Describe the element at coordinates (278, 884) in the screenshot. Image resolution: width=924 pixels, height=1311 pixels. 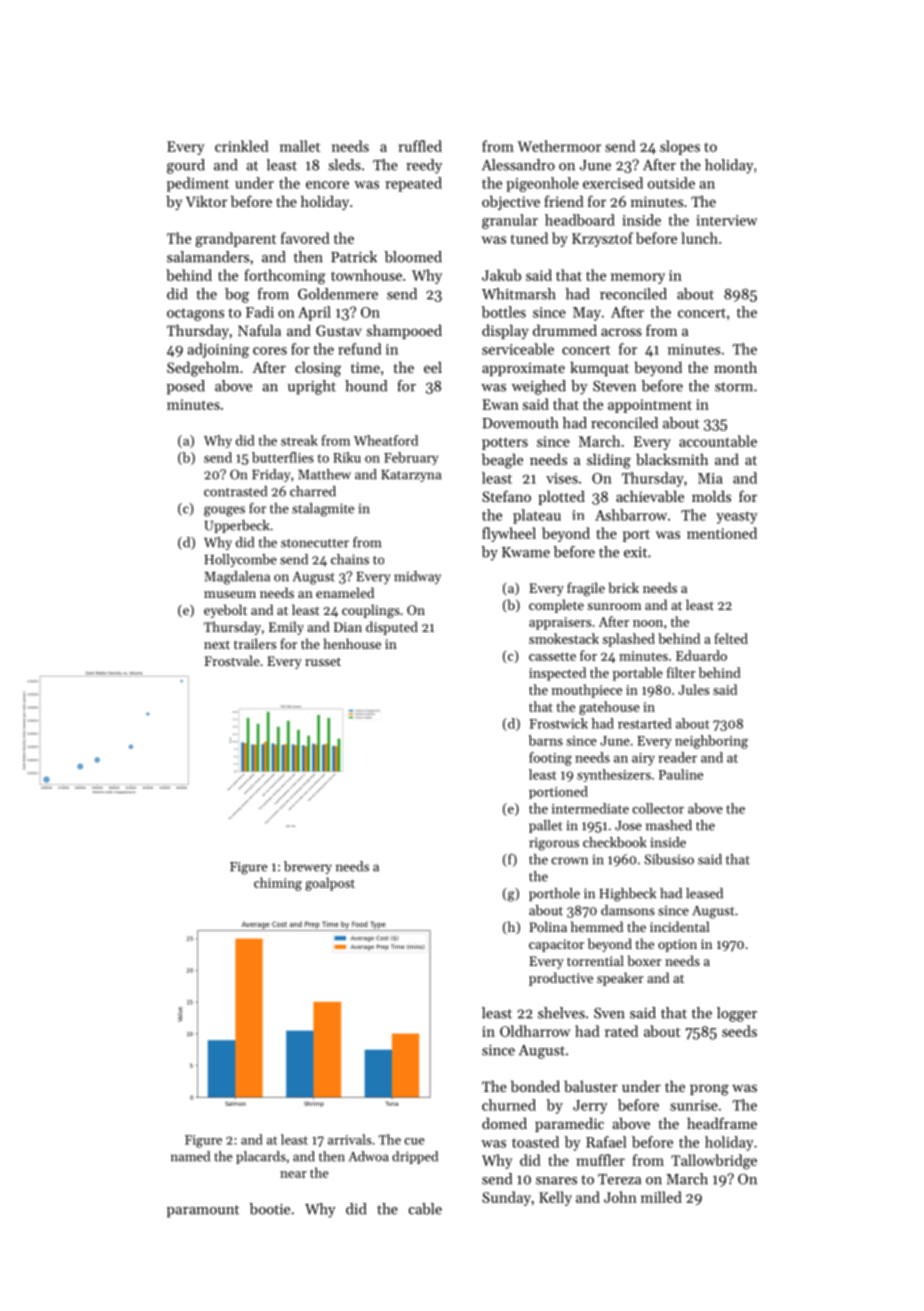
I see `chiming` at that location.
